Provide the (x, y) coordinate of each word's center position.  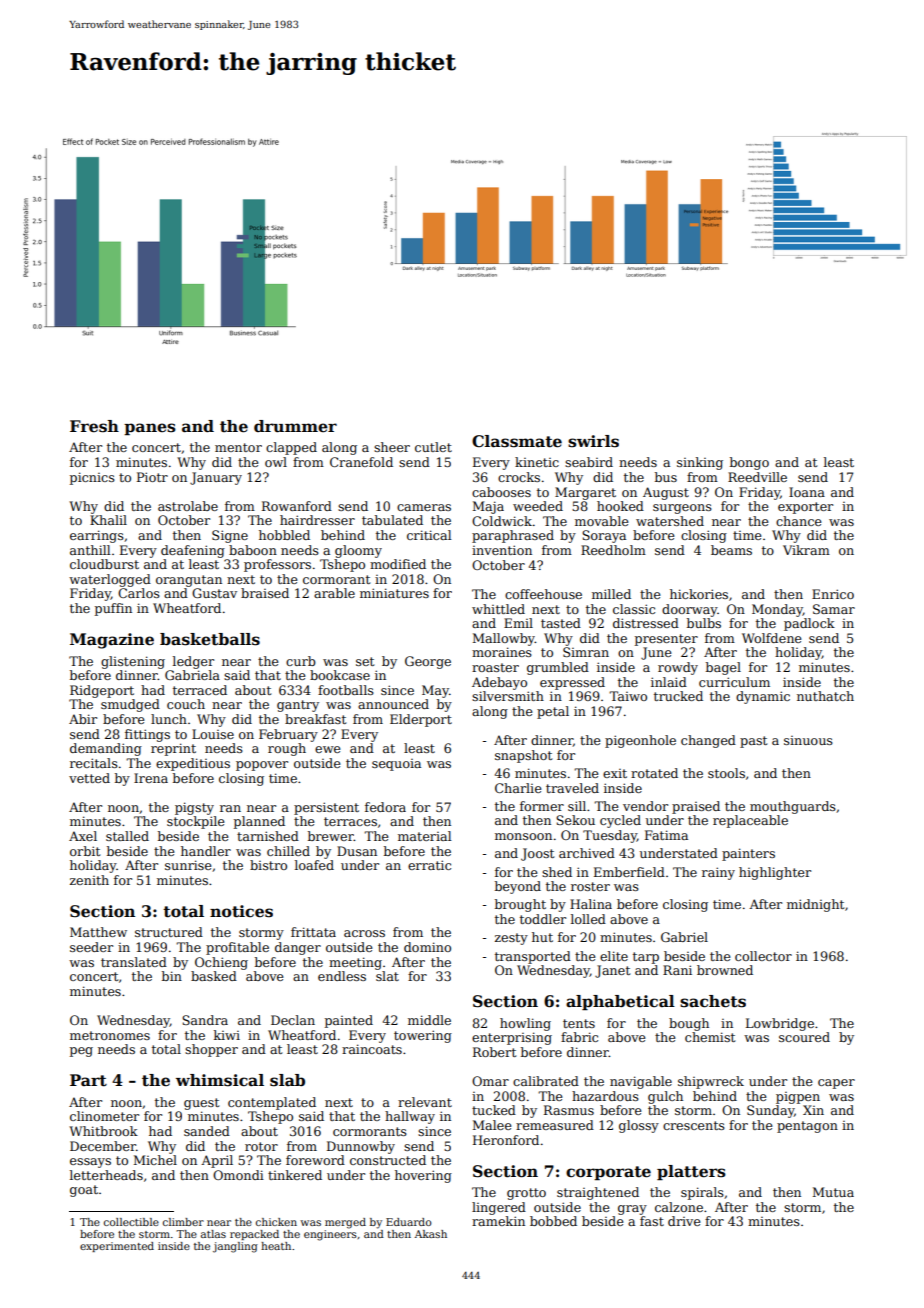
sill (577, 806)
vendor (645, 806)
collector (763, 956)
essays (90, 1163)
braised (265, 593)
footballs (346, 690)
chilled (288, 851)
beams (731, 550)
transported (533, 957)
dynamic (763, 697)
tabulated (392, 520)
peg (81, 1052)
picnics (92, 478)
